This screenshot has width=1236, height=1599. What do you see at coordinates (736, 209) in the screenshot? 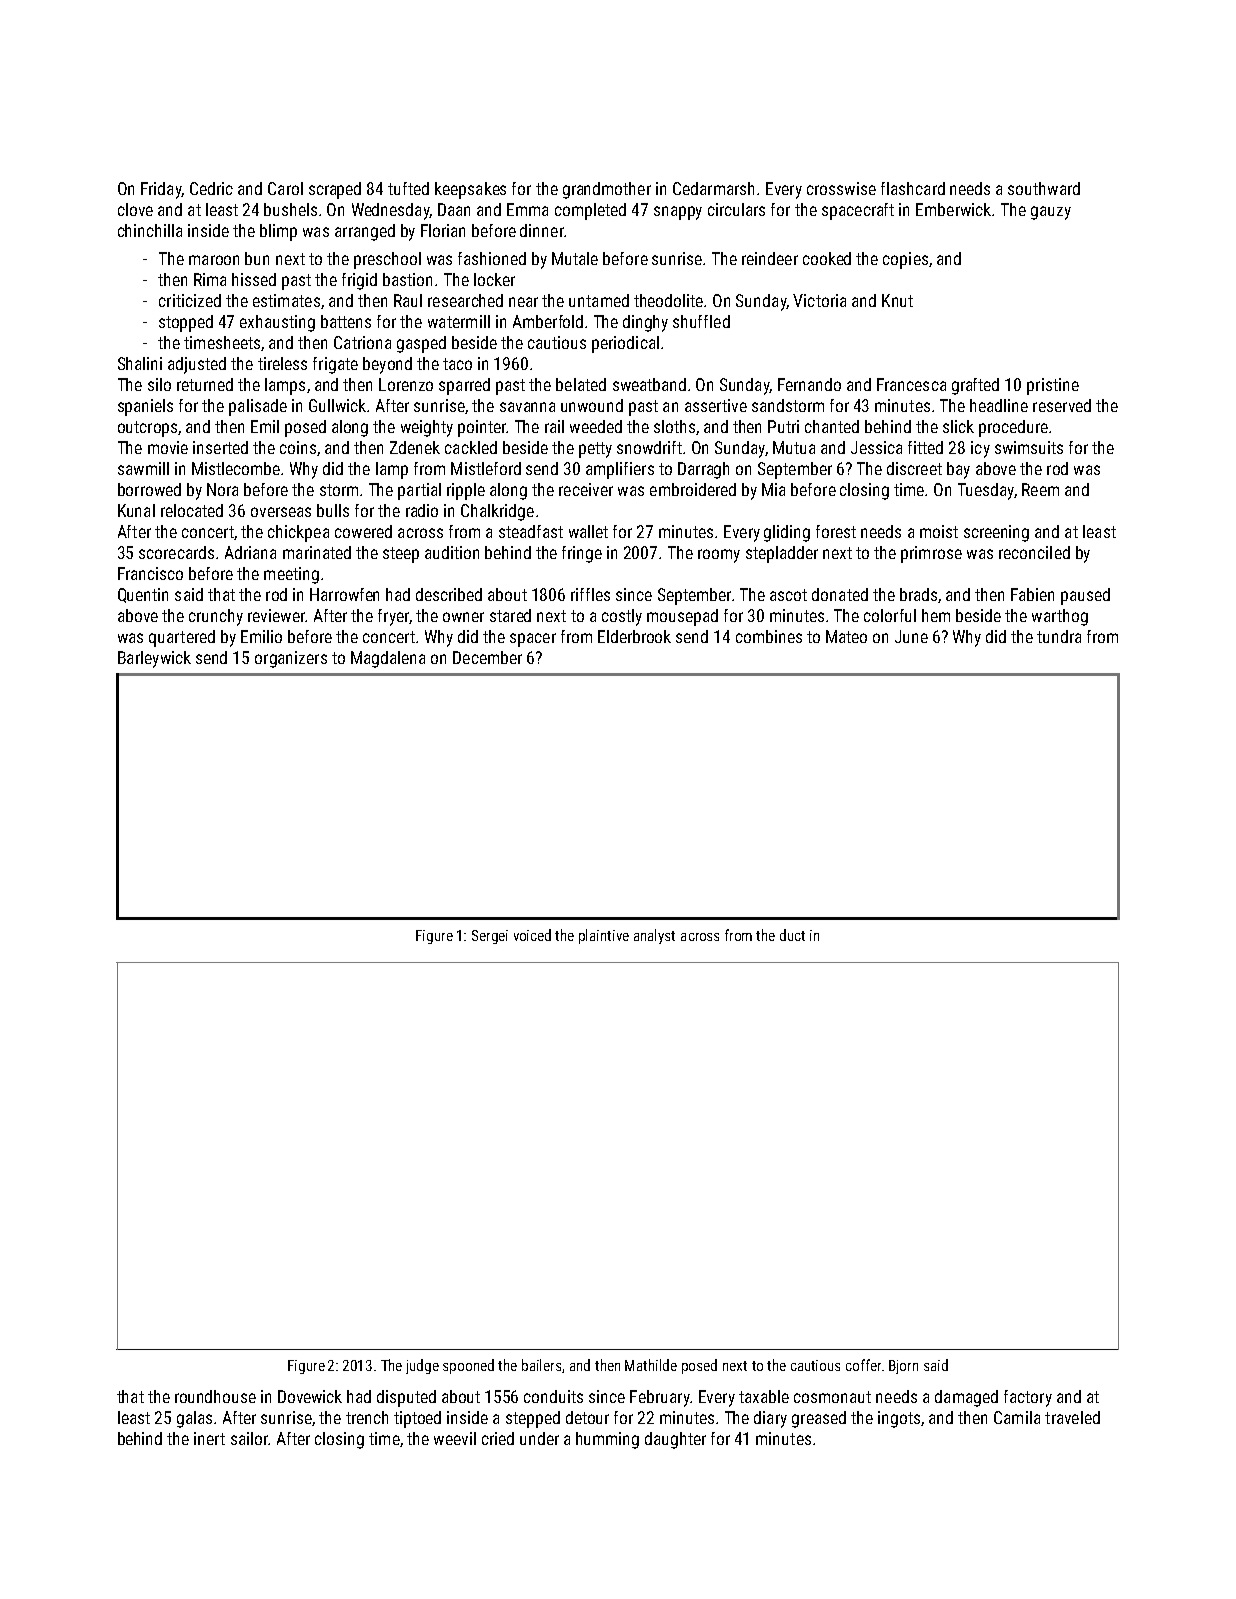
I see `circulars` at bounding box center [736, 209].
